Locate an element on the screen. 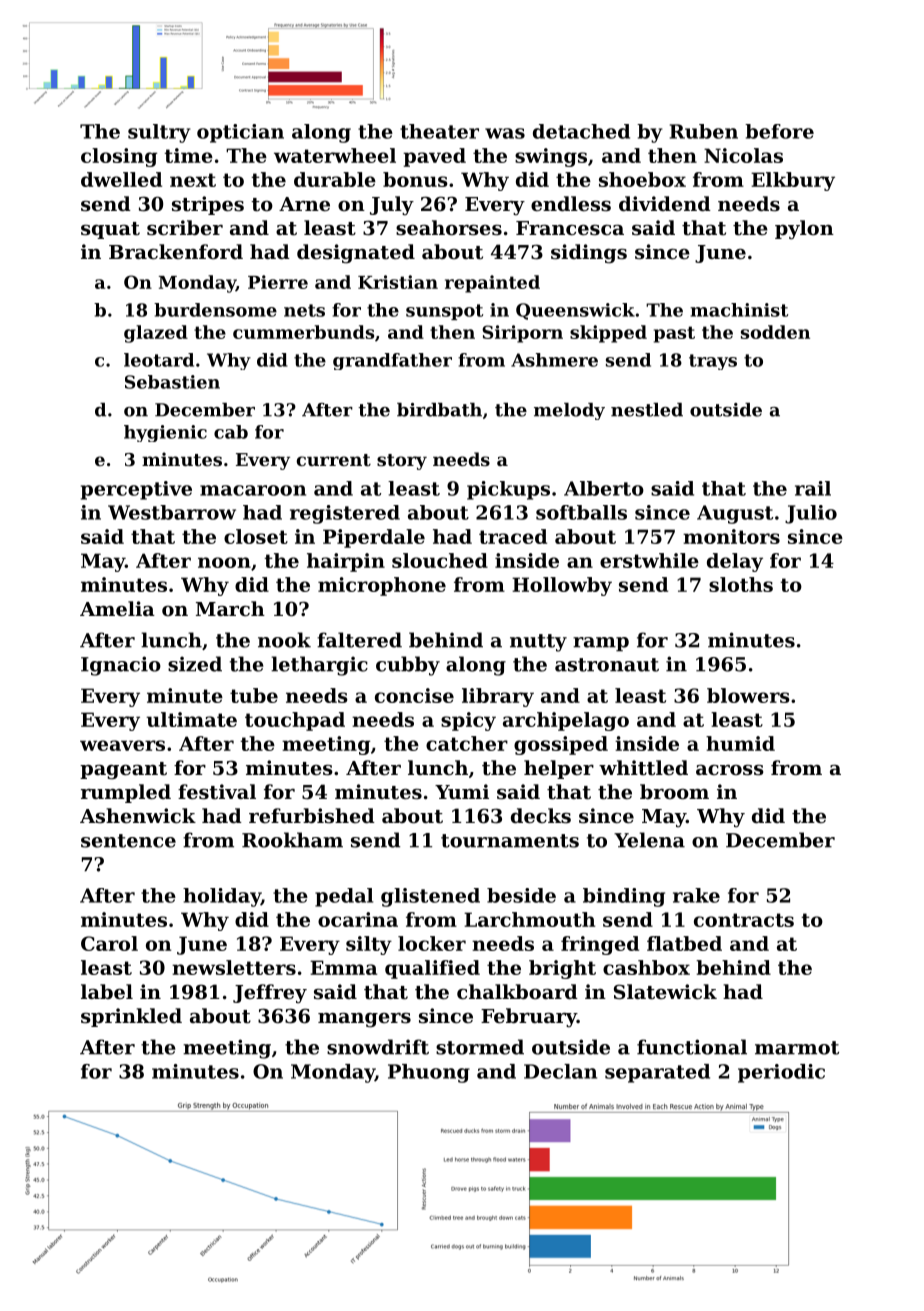 The height and width of the screenshot is (1311, 924). sultry is located at coordinates (159, 133).
